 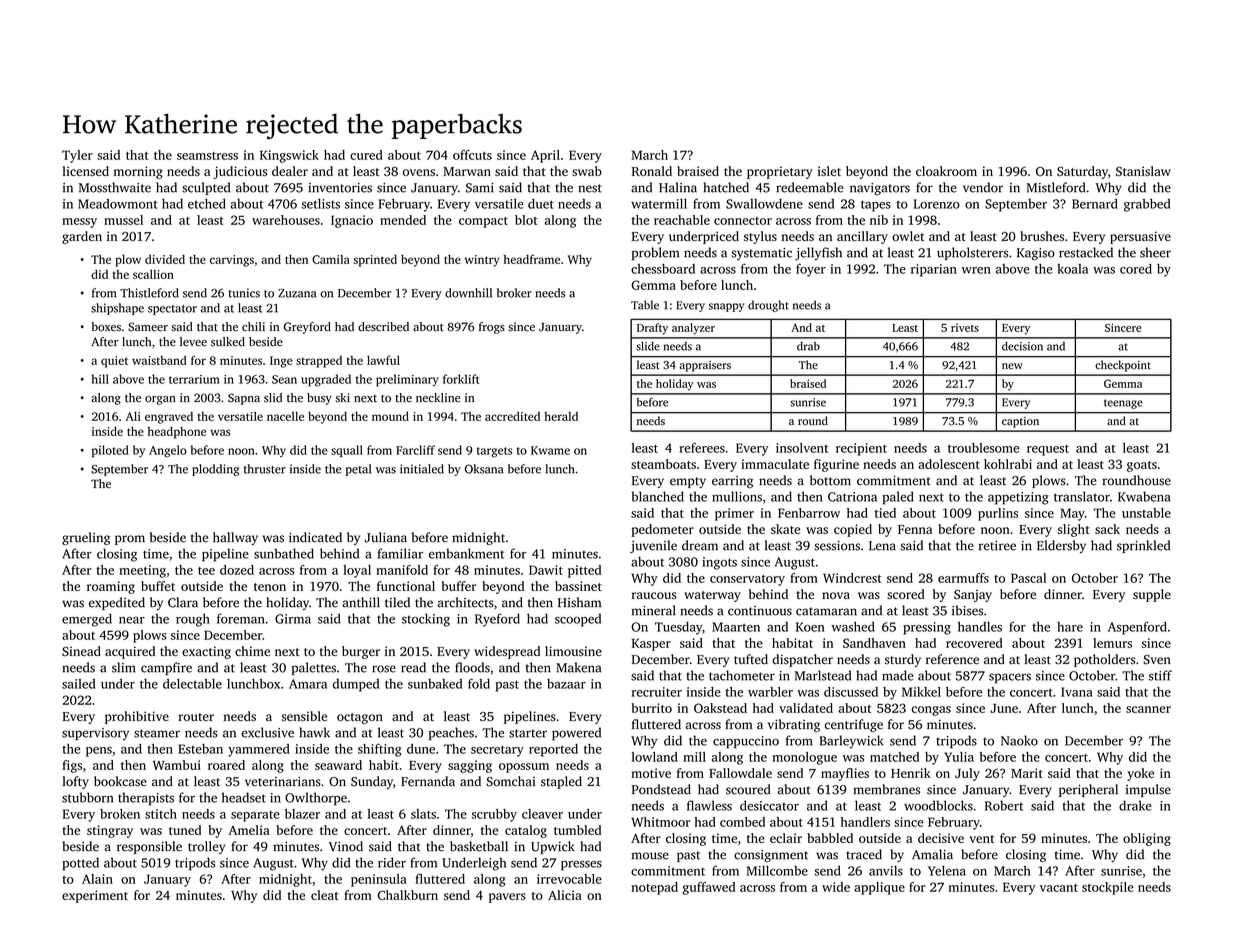 What do you see at coordinates (78, 684) in the document?
I see `sailed` at bounding box center [78, 684].
